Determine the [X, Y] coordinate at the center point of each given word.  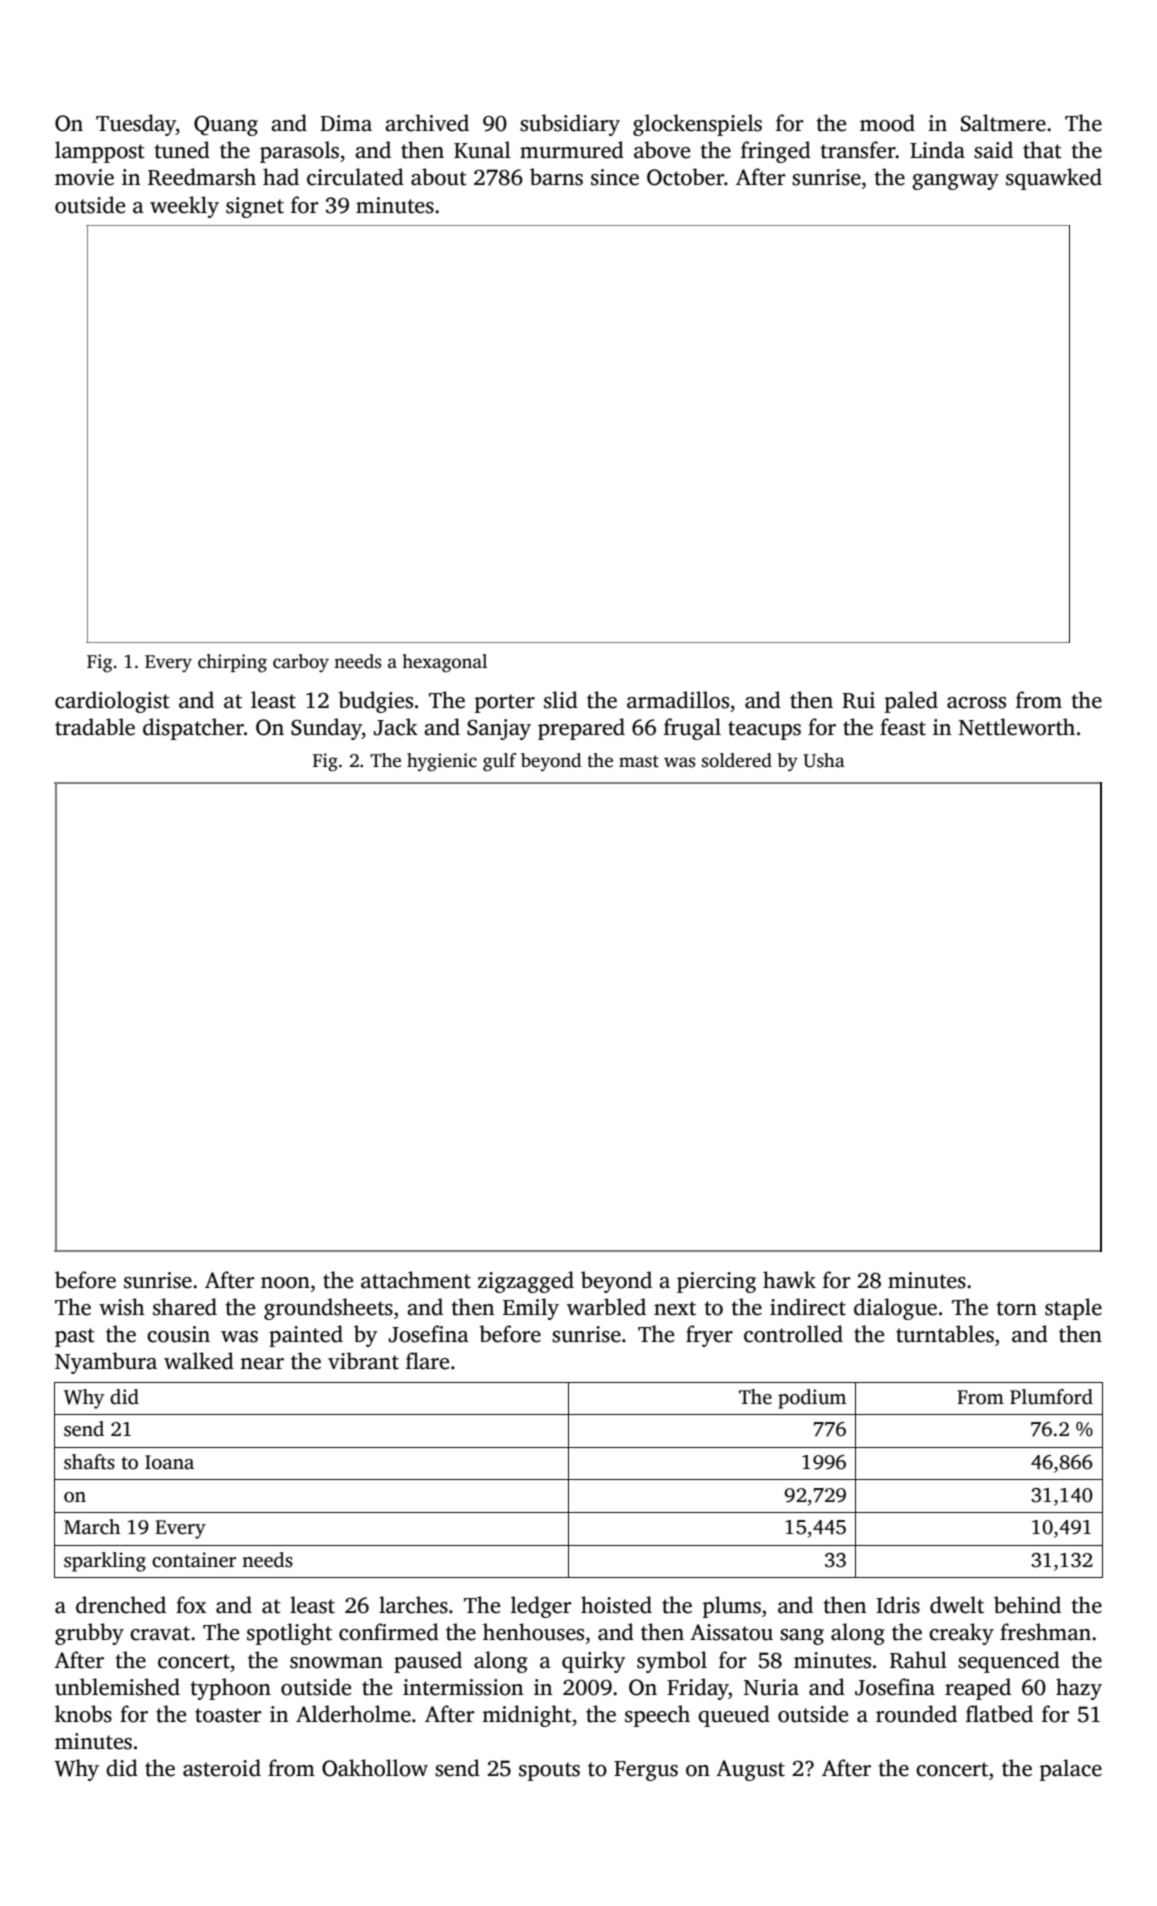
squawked [1054, 179]
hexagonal [444, 663]
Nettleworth [1017, 727]
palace [1071, 1770]
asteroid [222, 1768]
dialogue [895, 1309]
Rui [858, 700]
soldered [737, 760]
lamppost [100, 152]
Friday [698, 1689]
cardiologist [112, 702]
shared [185, 1307]
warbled [606, 1307]
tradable [95, 727]
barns [556, 177]
